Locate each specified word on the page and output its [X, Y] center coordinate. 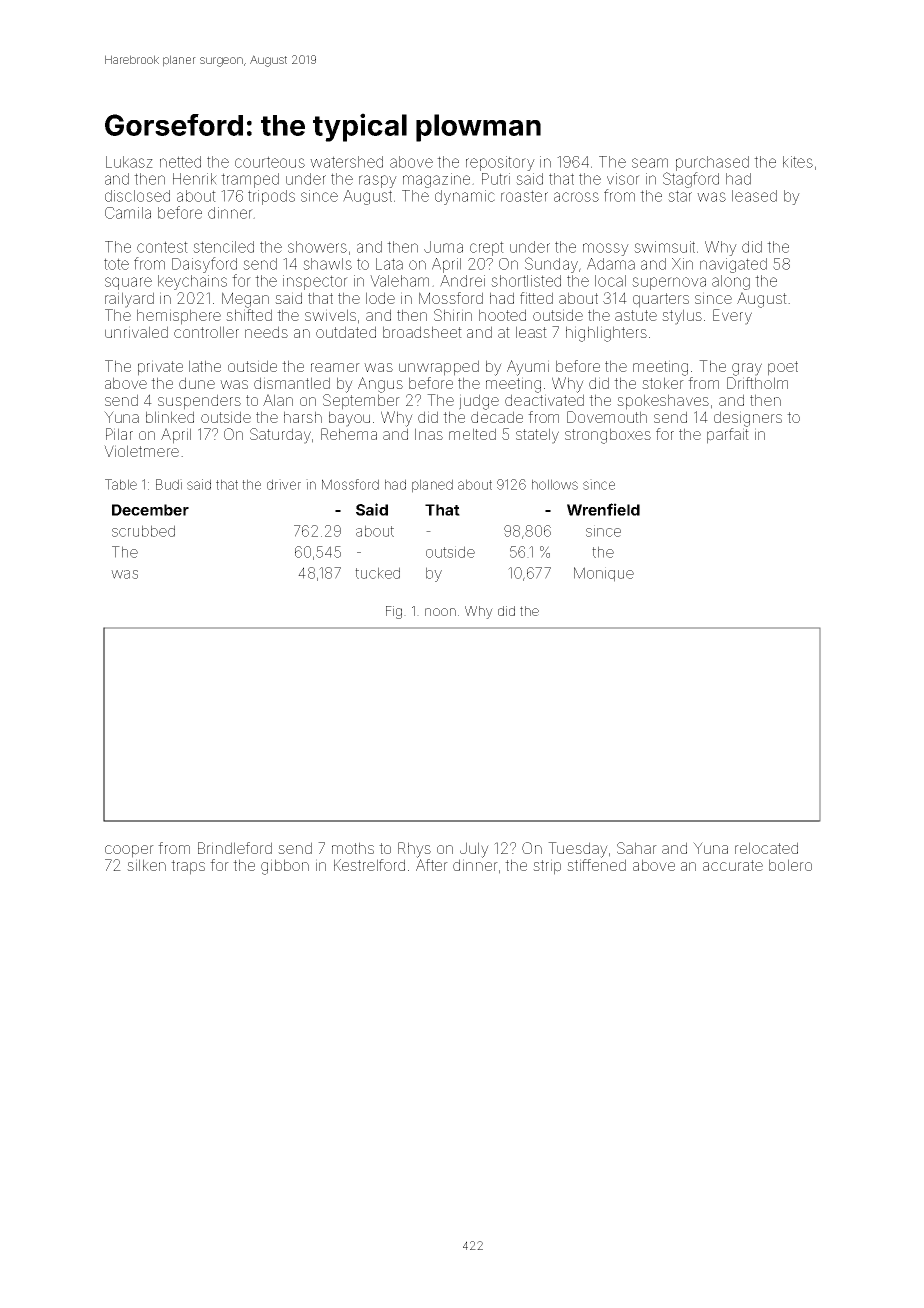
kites [798, 162]
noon [440, 612]
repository [500, 163]
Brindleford [235, 848]
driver [284, 484]
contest [162, 247]
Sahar [637, 848]
